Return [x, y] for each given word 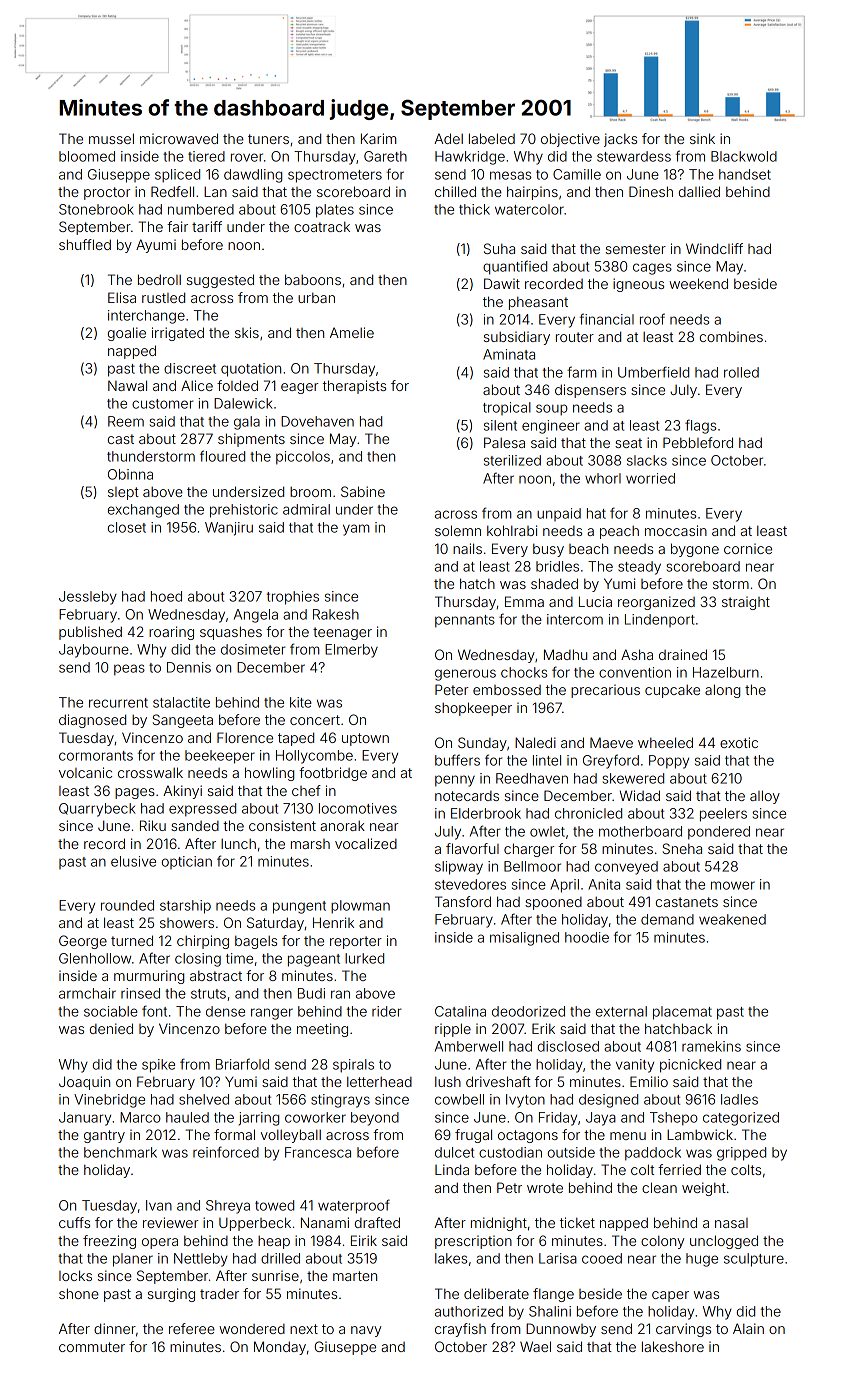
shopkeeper [473, 709]
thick [474, 209]
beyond [375, 1119]
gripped [741, 1154]
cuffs [74, 1222]
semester [636, 249]
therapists [354, 387]
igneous [638, 285]
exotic [739, 742]
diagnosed [92, 721]
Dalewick [243, 403]
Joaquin [84, 1083]
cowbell [459, 1099]
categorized [741, 1119]
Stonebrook [96, 209]
